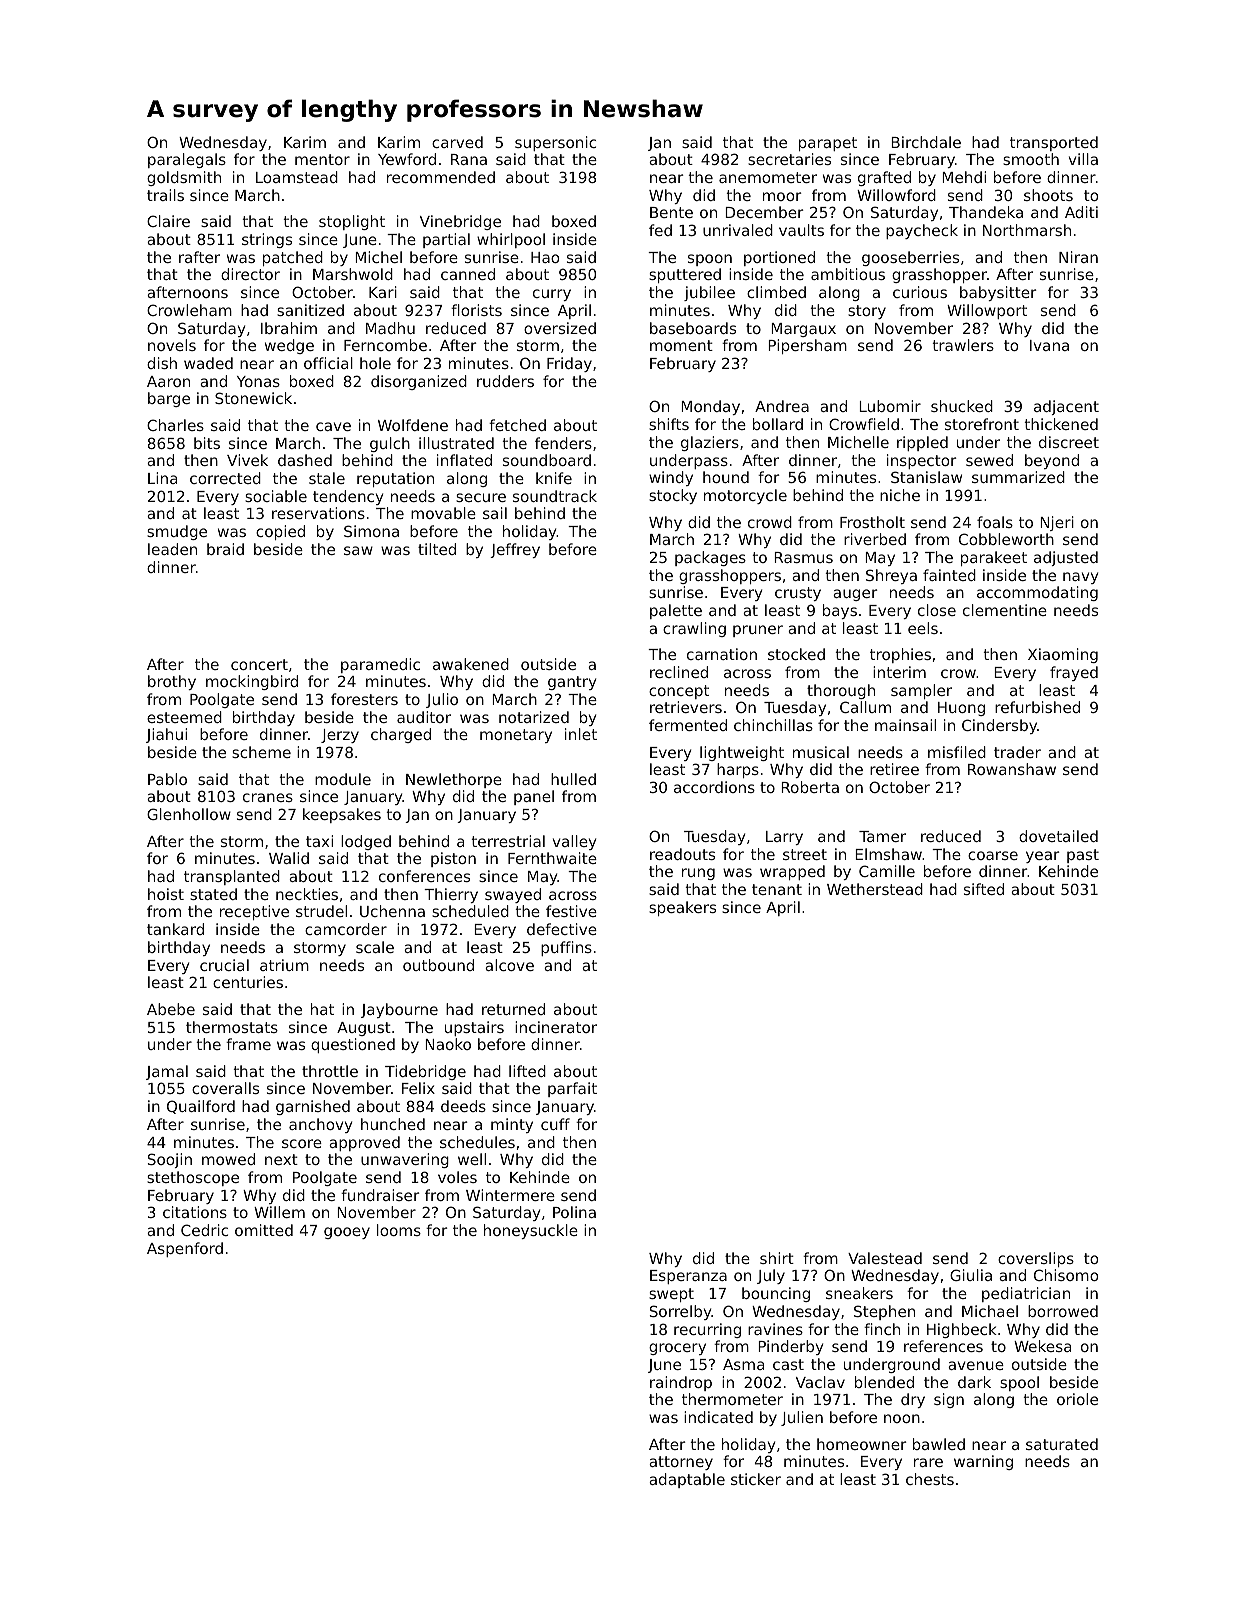 This screenshot has height=1612, width=1246. What do you see at coordinates (1005, 610) in the screenshot?
I see `clementine` at bounding box center [1005, 610].
